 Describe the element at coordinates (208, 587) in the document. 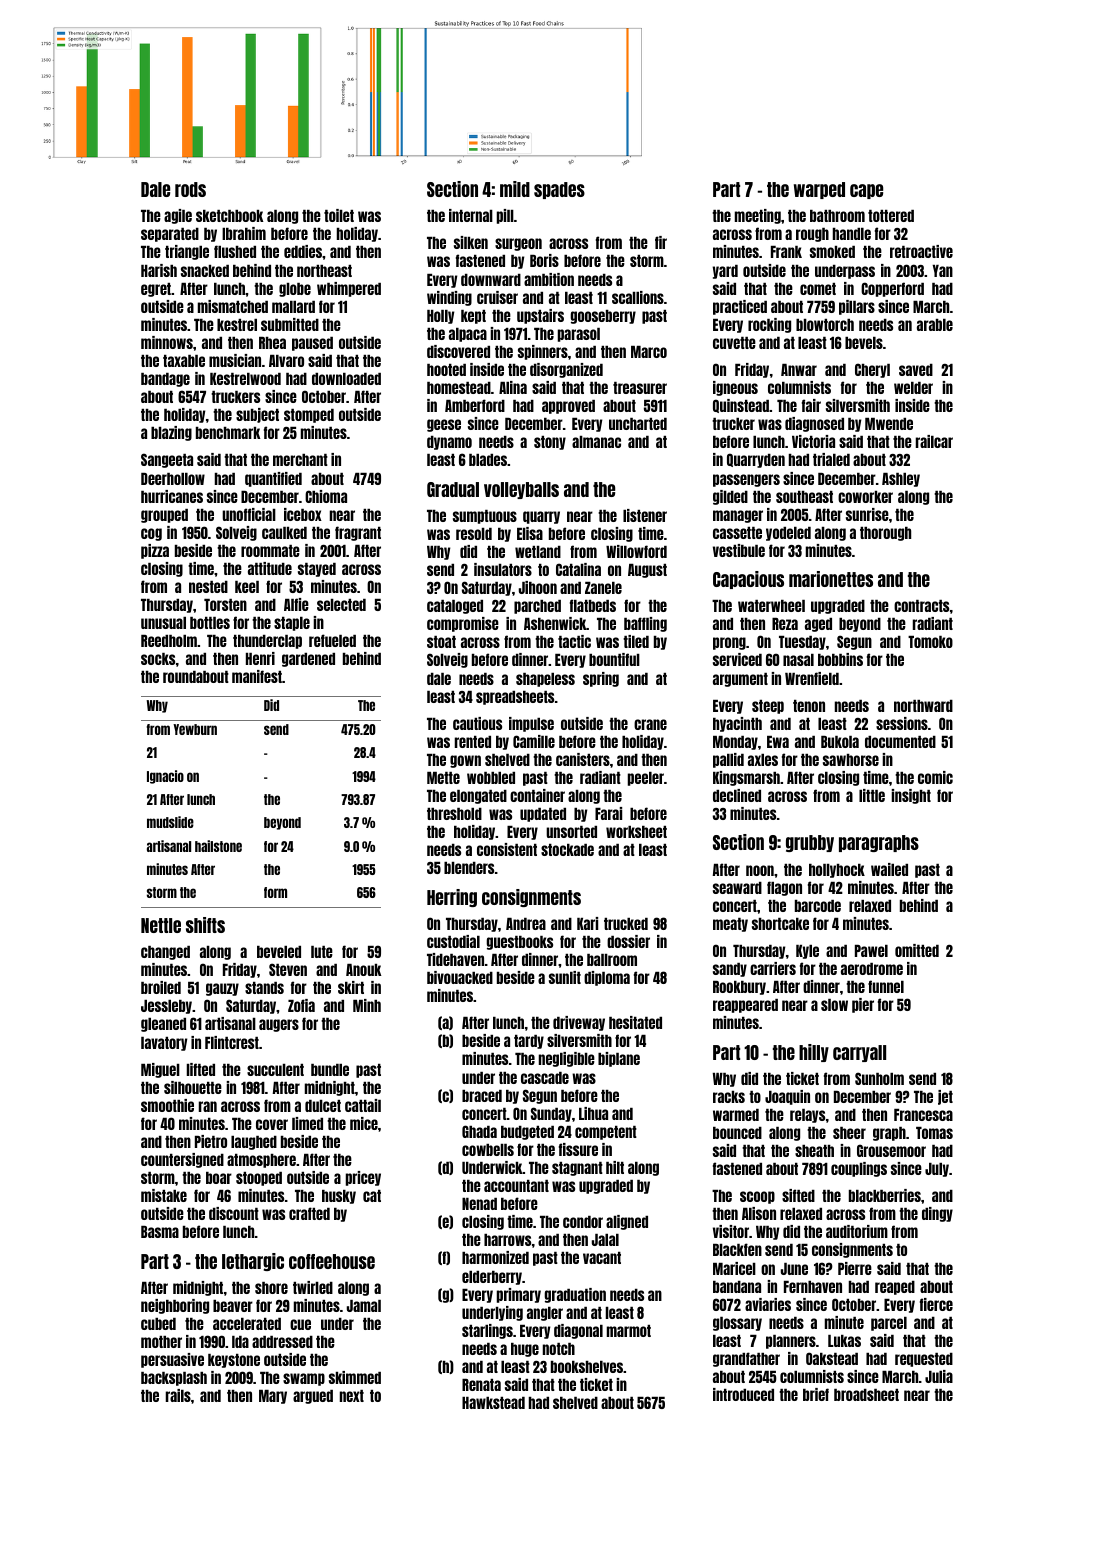

I see `nested` at that location.
